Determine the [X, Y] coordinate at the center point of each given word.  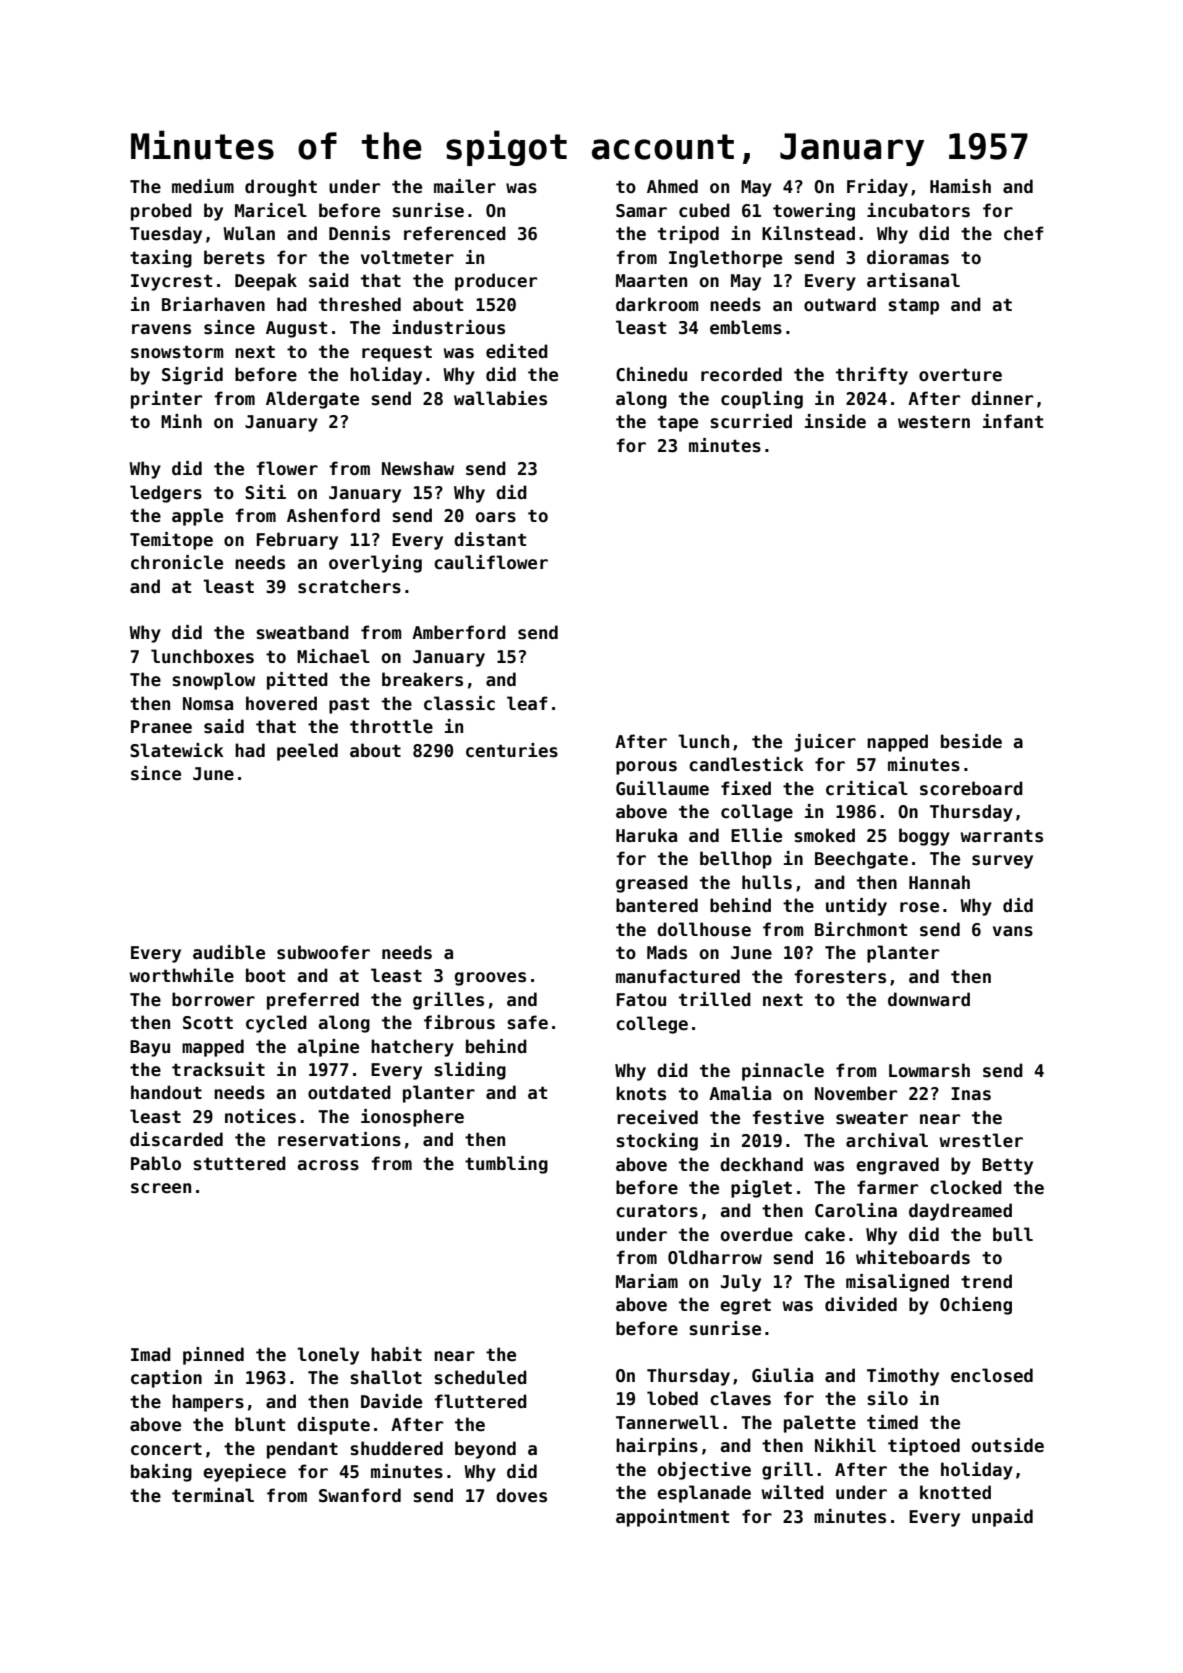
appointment [672, 1518]
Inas [971, 1094]
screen [161, 1188]
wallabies [500, 398]
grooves [490, 979]
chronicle [177, 562]
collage [757, 813]
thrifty [872, 376]
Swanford [360, 1495]
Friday [877, 188]
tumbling [506, 1165]
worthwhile [181, 975]
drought [281, 188]
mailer [465, 186]
